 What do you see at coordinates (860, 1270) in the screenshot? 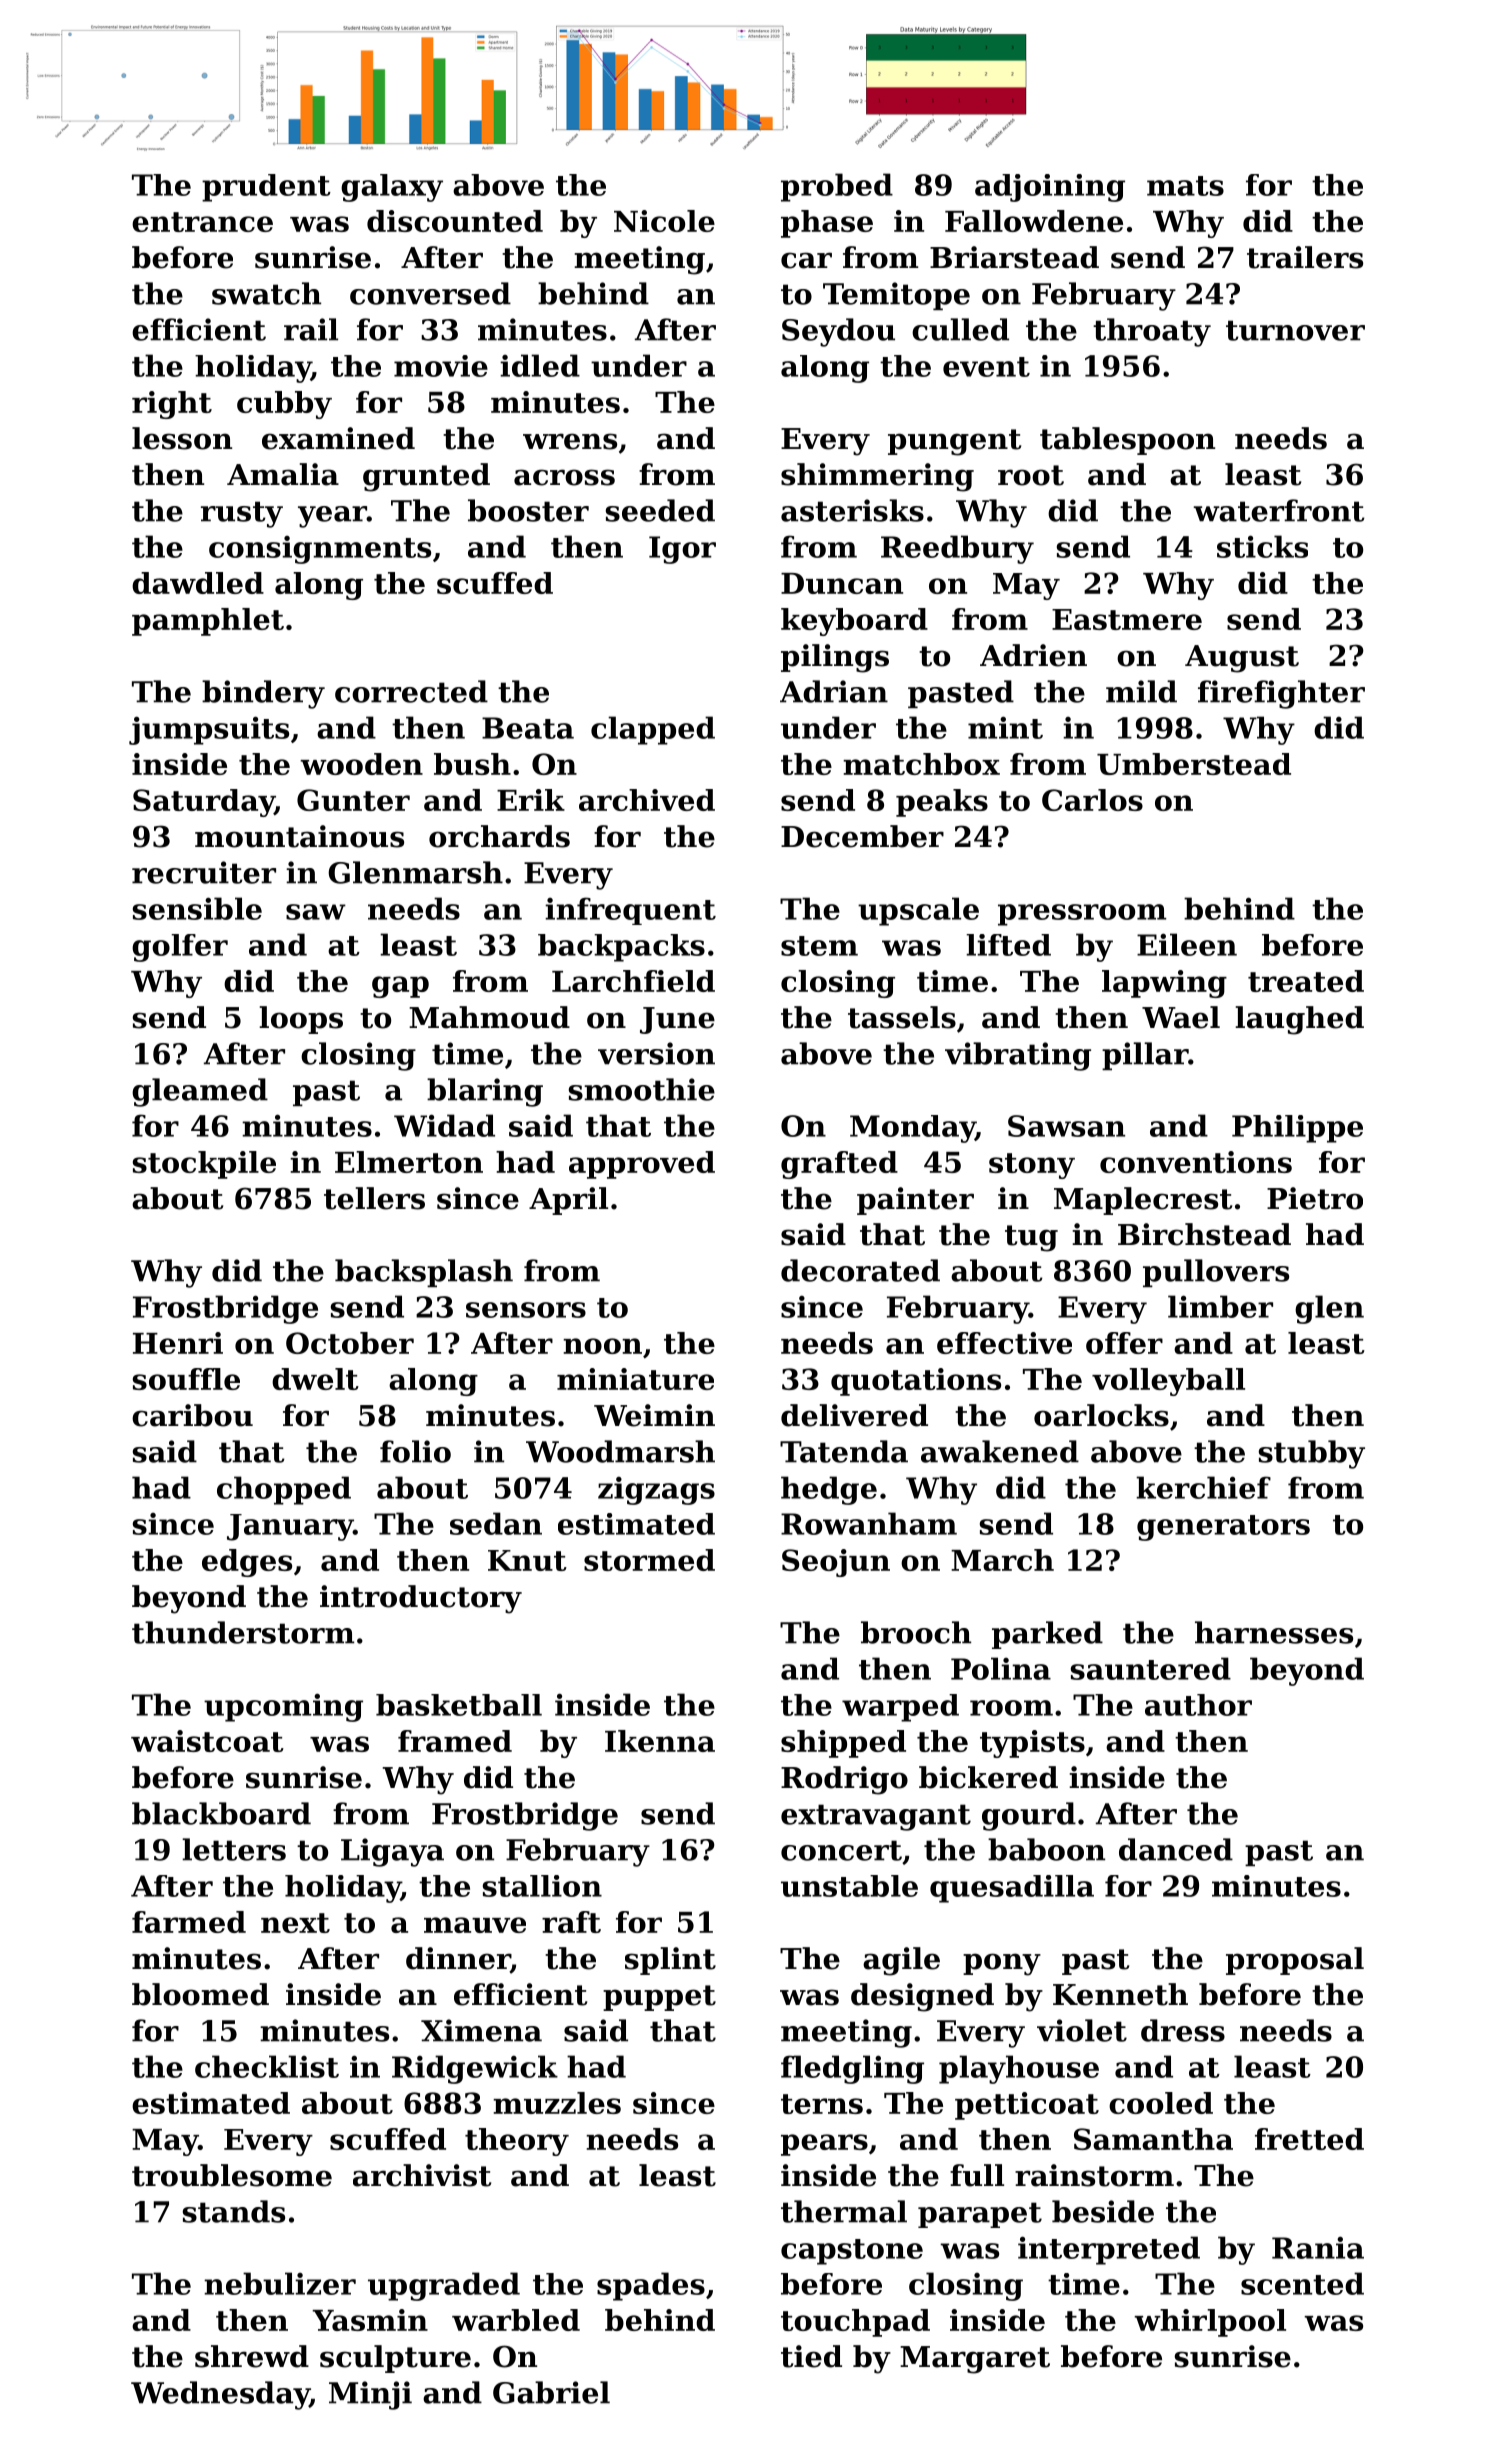
I see `decorated` at bounding box center [860, 1270].
